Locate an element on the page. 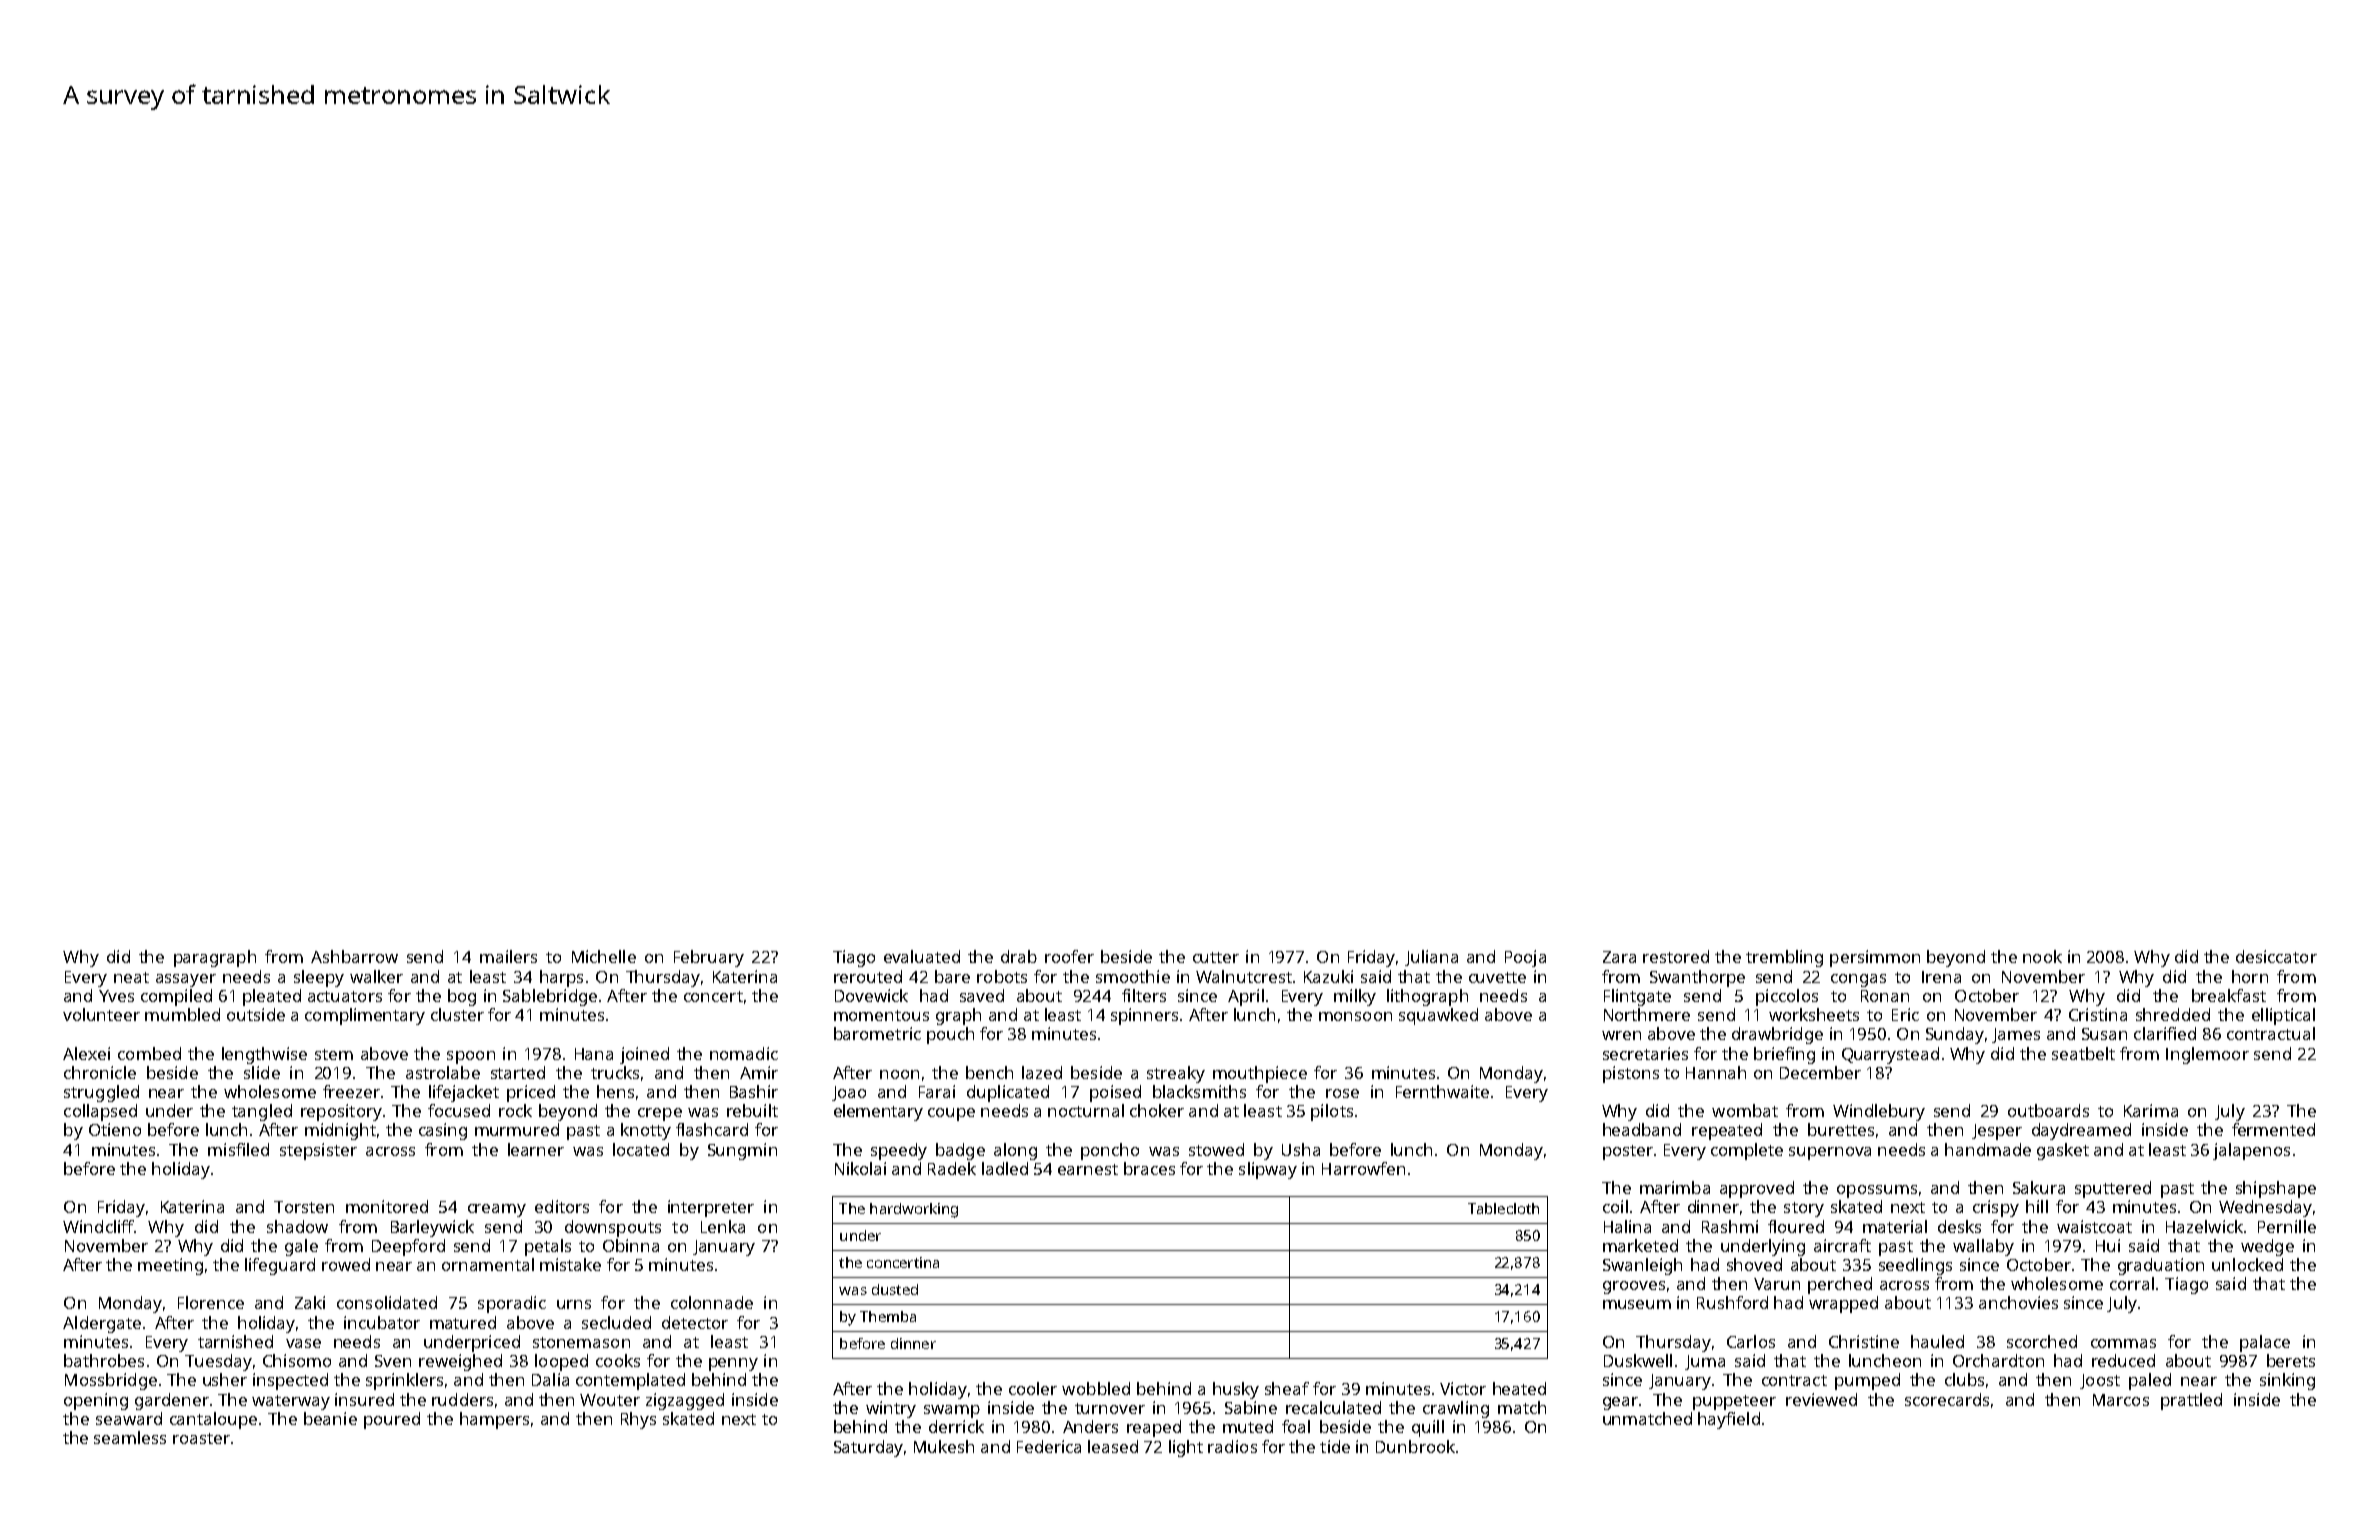 The width and height of the image is (2380, 1540). Themba is located at coordinates (888, 1316).
